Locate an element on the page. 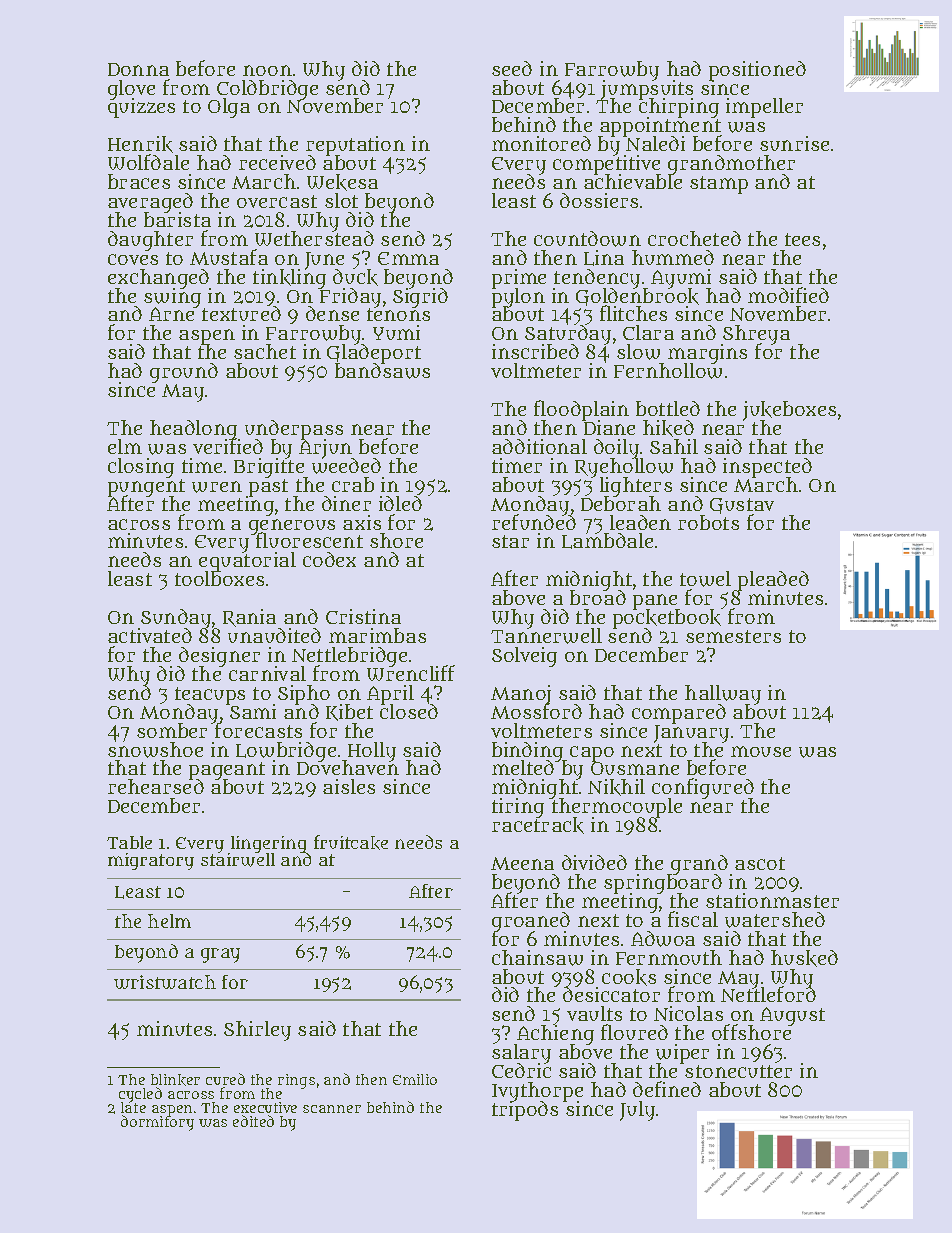 The image size is (952, 1233). tripods is located at coordinates (525, 1111).
